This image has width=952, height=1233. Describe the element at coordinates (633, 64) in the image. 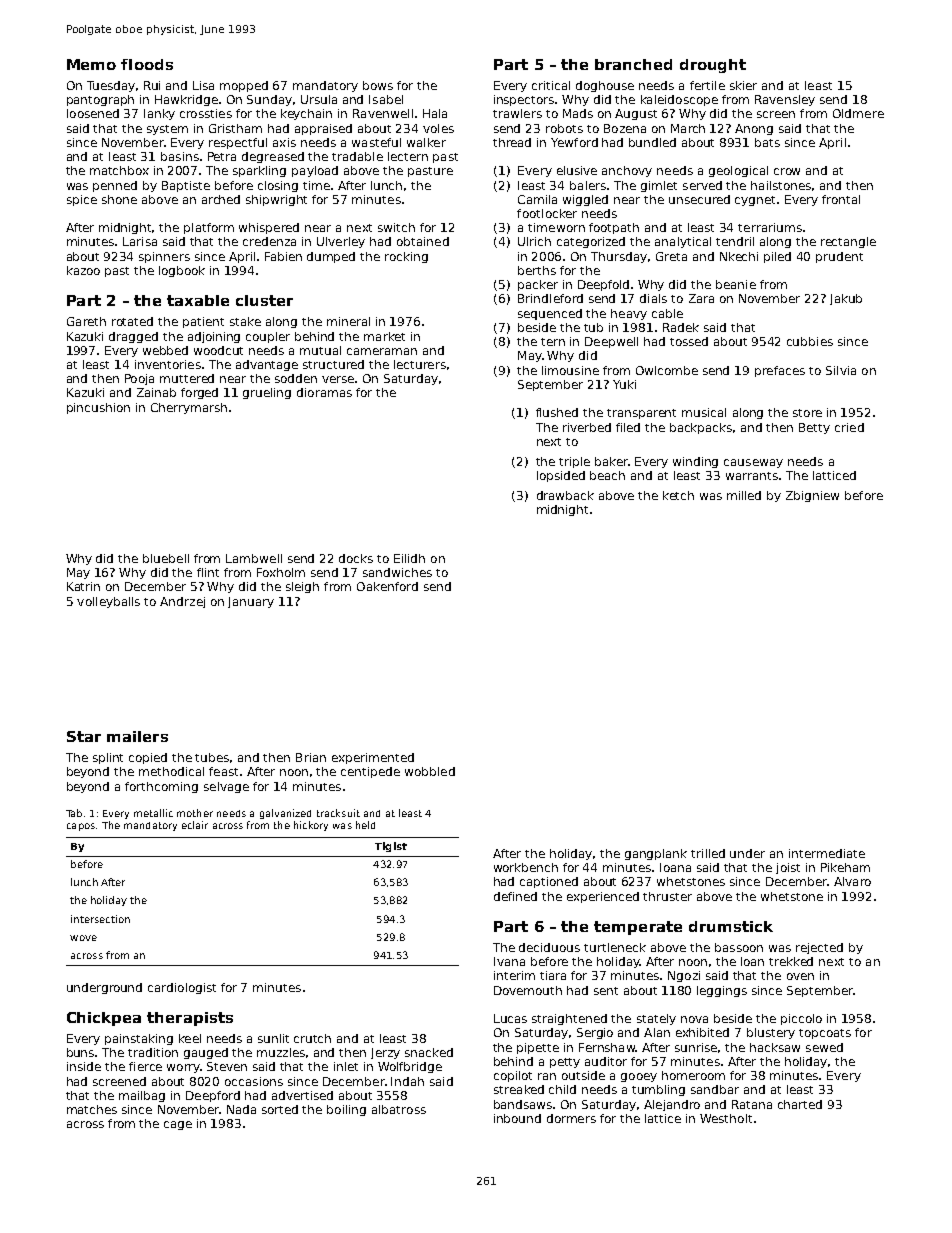

I see `branched` at that location.
